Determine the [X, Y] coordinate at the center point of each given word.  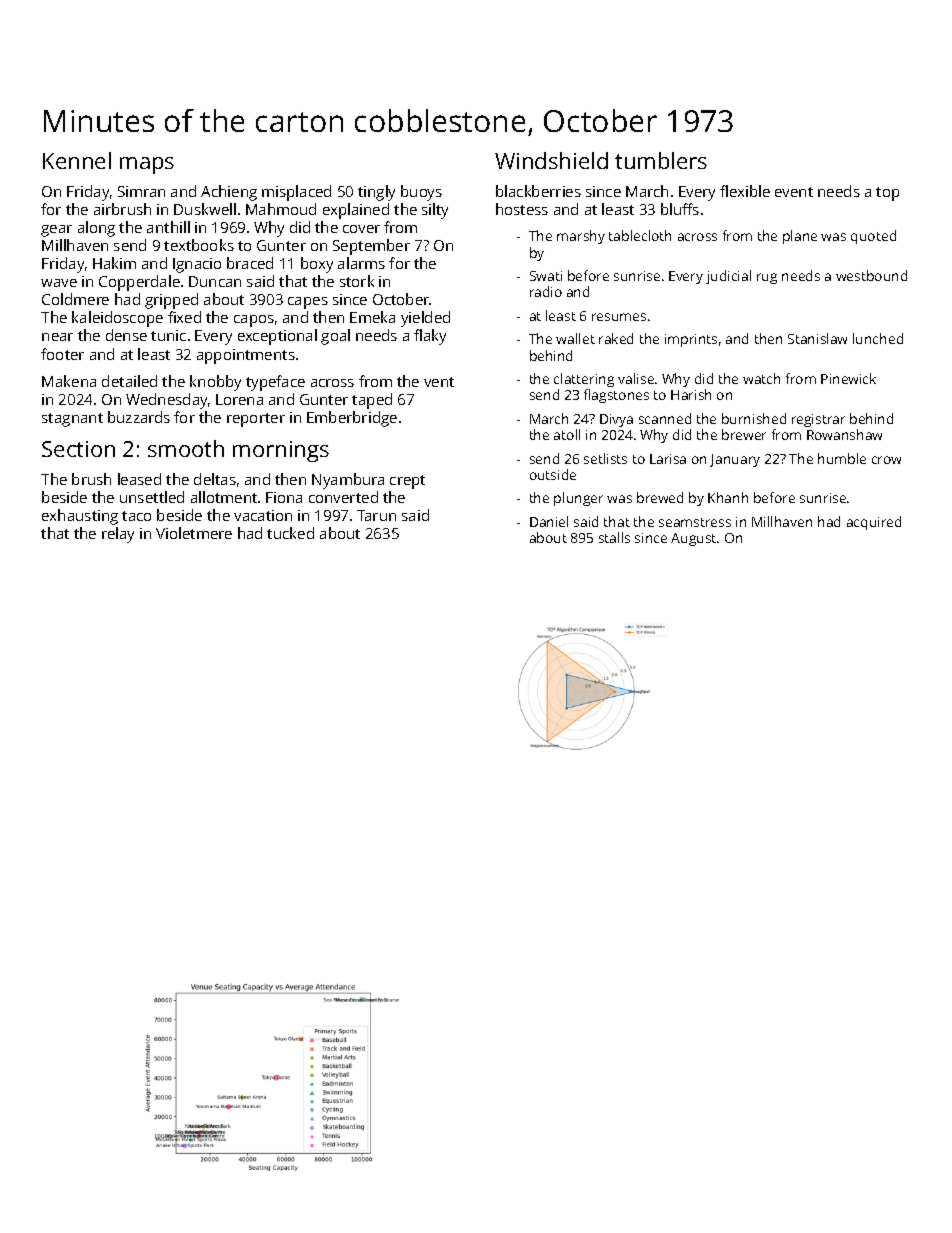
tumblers [661, 160]
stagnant [72, 420]
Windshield [551, 160]
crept [407, 482]
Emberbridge [352, 419]
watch [761, 378]
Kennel [77, 160]
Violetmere [194, 533]
